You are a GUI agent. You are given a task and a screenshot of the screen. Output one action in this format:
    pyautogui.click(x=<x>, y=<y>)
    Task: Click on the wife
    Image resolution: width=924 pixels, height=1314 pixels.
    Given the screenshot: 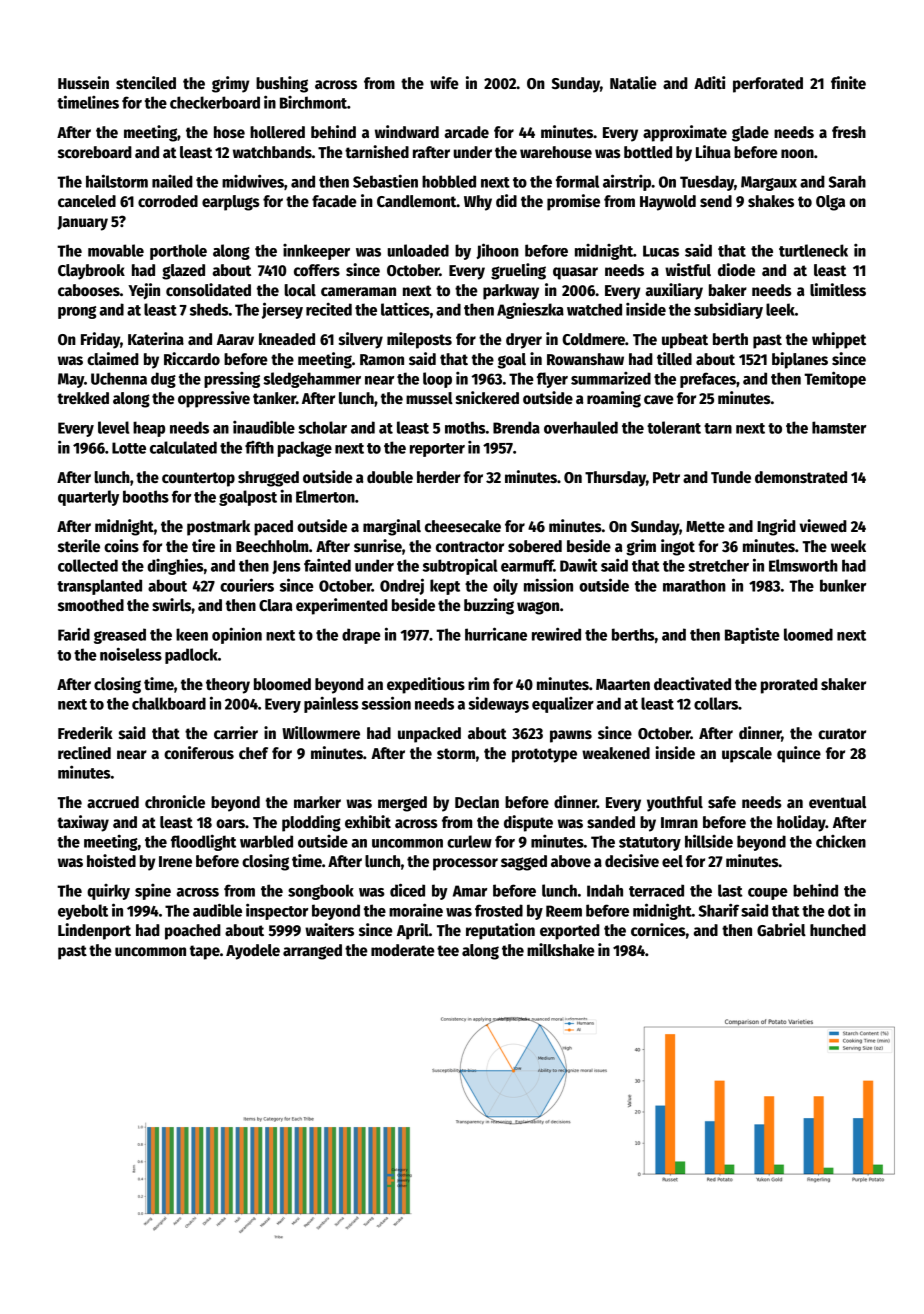 What is the action you would take?
    pyautogui.click(x=444, y=82)
